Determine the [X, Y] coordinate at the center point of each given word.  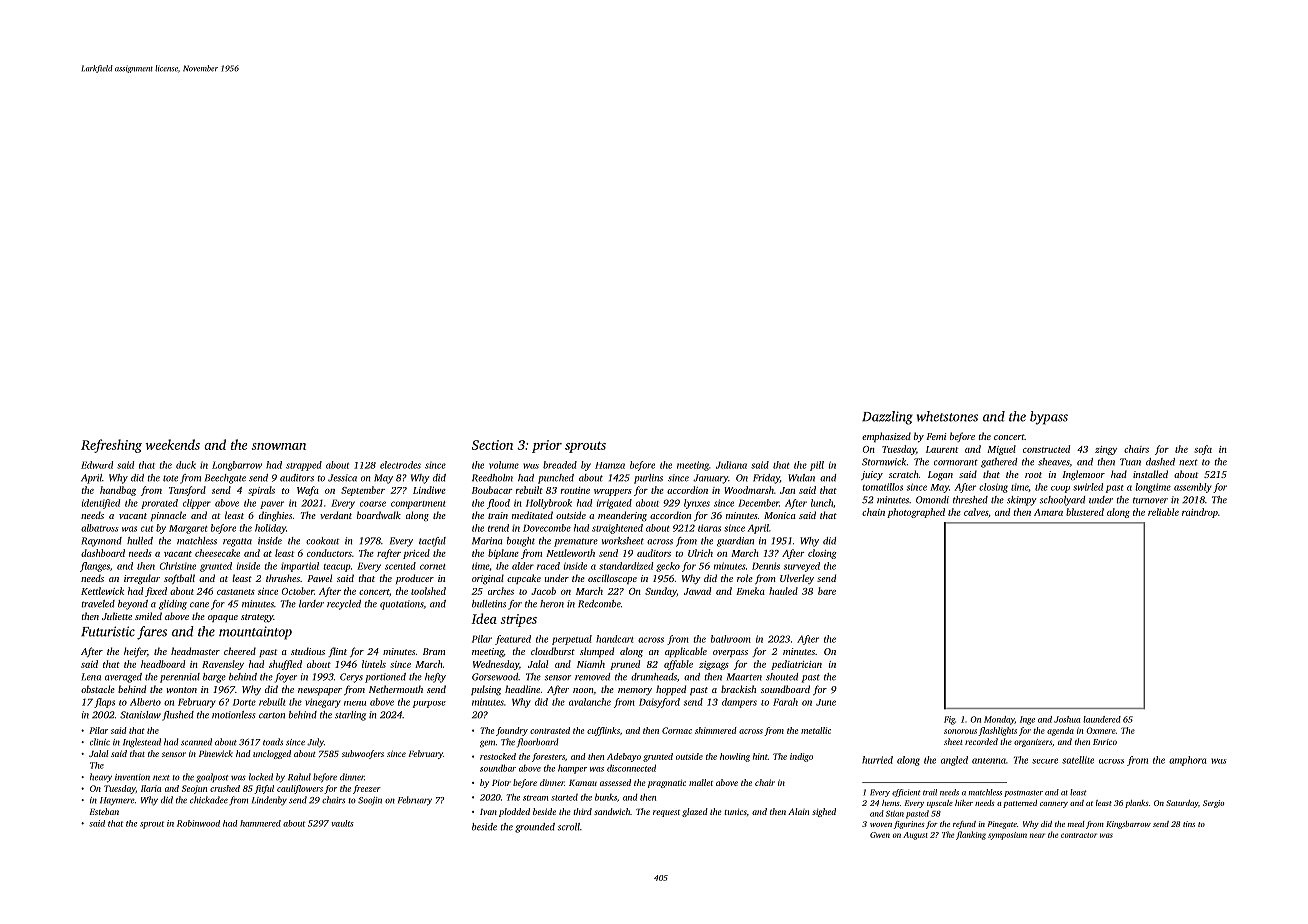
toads [273, 742]
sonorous [960, 731]
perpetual [572, 640]
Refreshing [111, 446]
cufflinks [603, 731]
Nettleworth [570, 553]
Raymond [102, 542]
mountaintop [255, 633]
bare [827, 591]
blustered [1085, 512]
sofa [1203, 450]
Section [492, 445]
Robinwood [198, 823]
